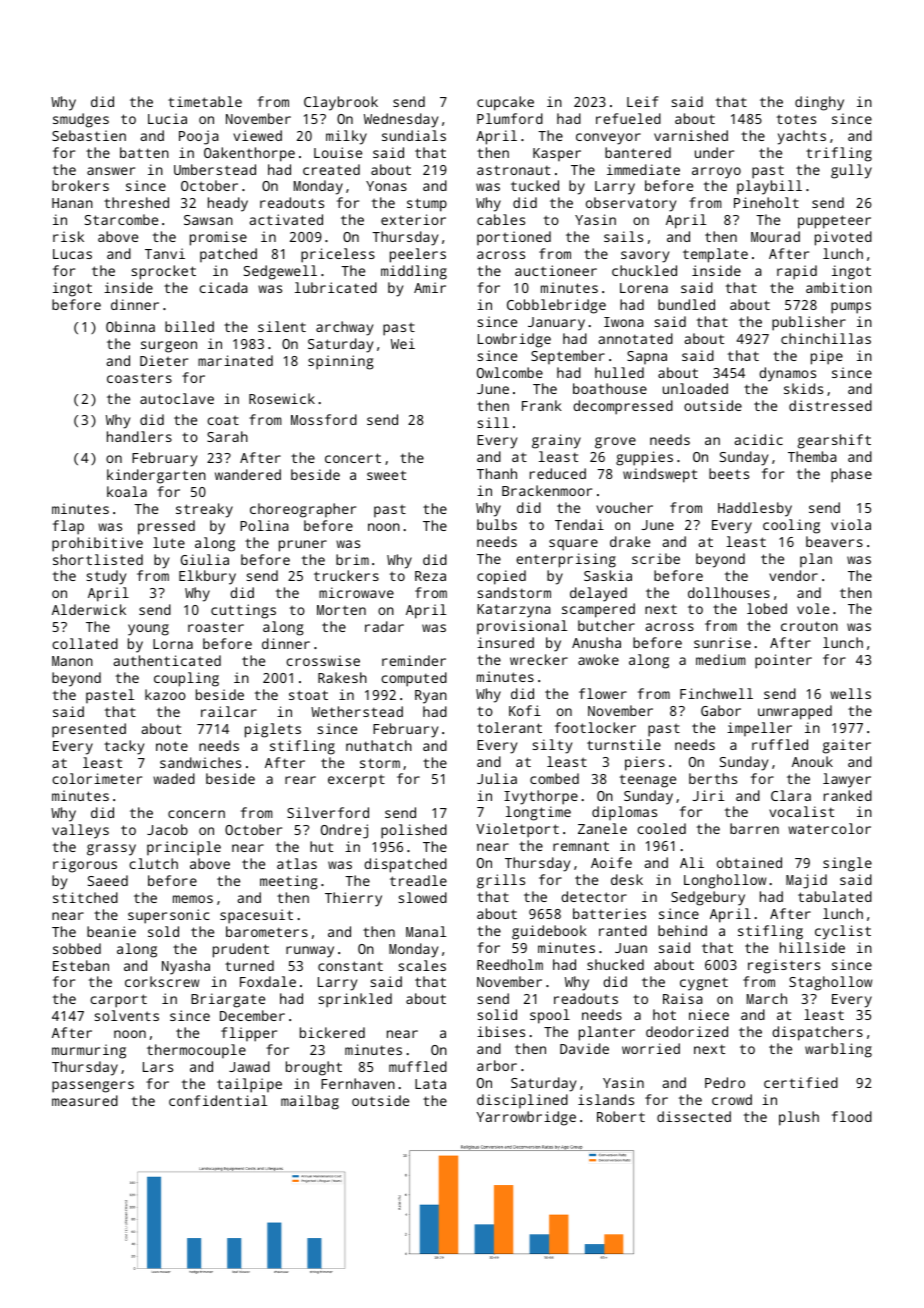 This screenshot has width=924, height=1308. Describe the element at coordinates (208, 220) in the screenshot. I see `Sawsan` at that location.
